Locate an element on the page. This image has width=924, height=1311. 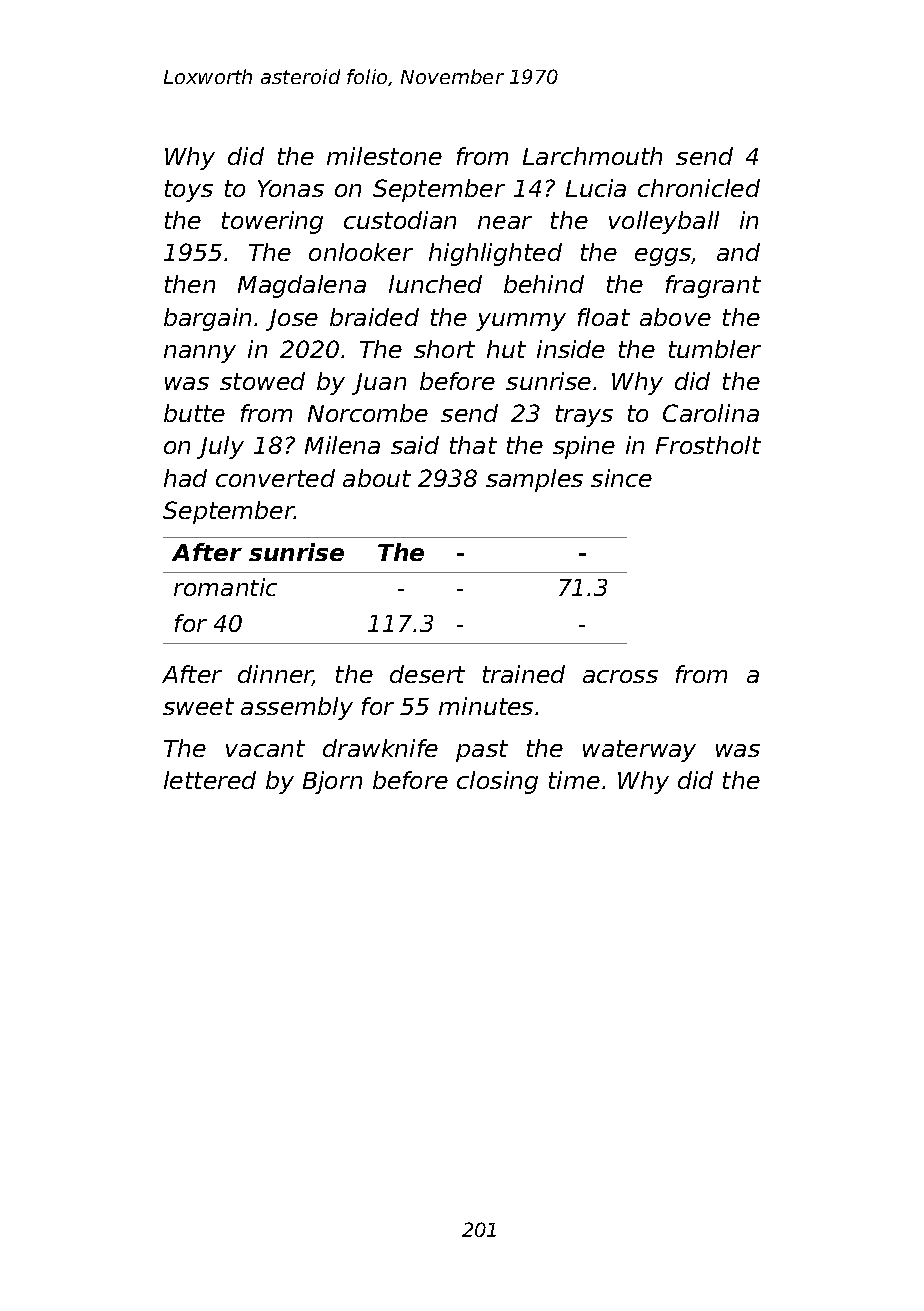
milestone is located at coordinates (384, 156).
